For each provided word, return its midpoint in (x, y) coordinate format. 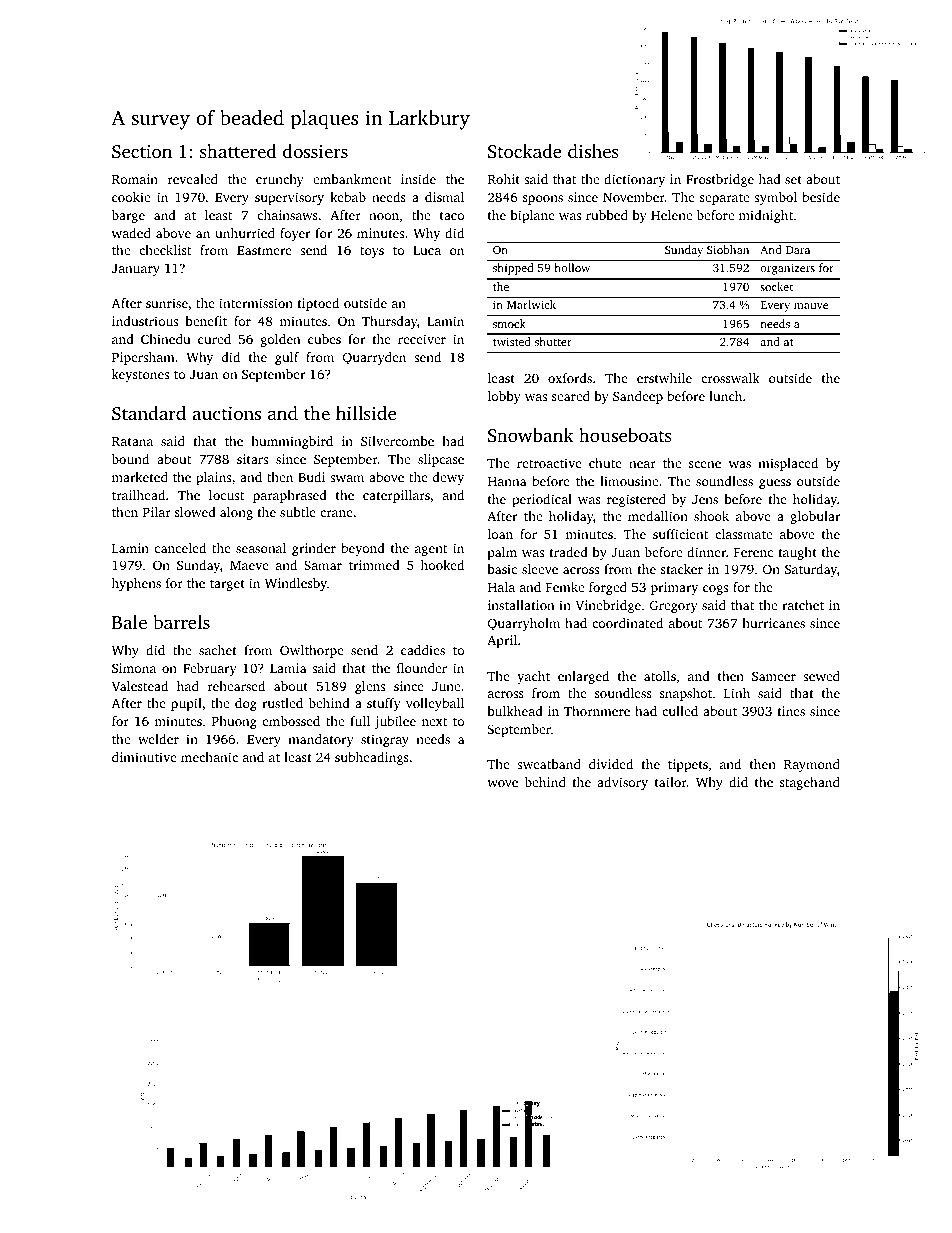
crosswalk (730, 378)
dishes (593, 151)
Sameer (774, 676)
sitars (252, 459)
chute (605, 463)
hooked (442, 565)
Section (142, 151)
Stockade (525, 151)
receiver (422, 339)
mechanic (209, 757)
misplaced (788, 464)
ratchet (803, 605)
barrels (181, 622)
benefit (206, 321)
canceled (180, 548)
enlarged (583, 677)
